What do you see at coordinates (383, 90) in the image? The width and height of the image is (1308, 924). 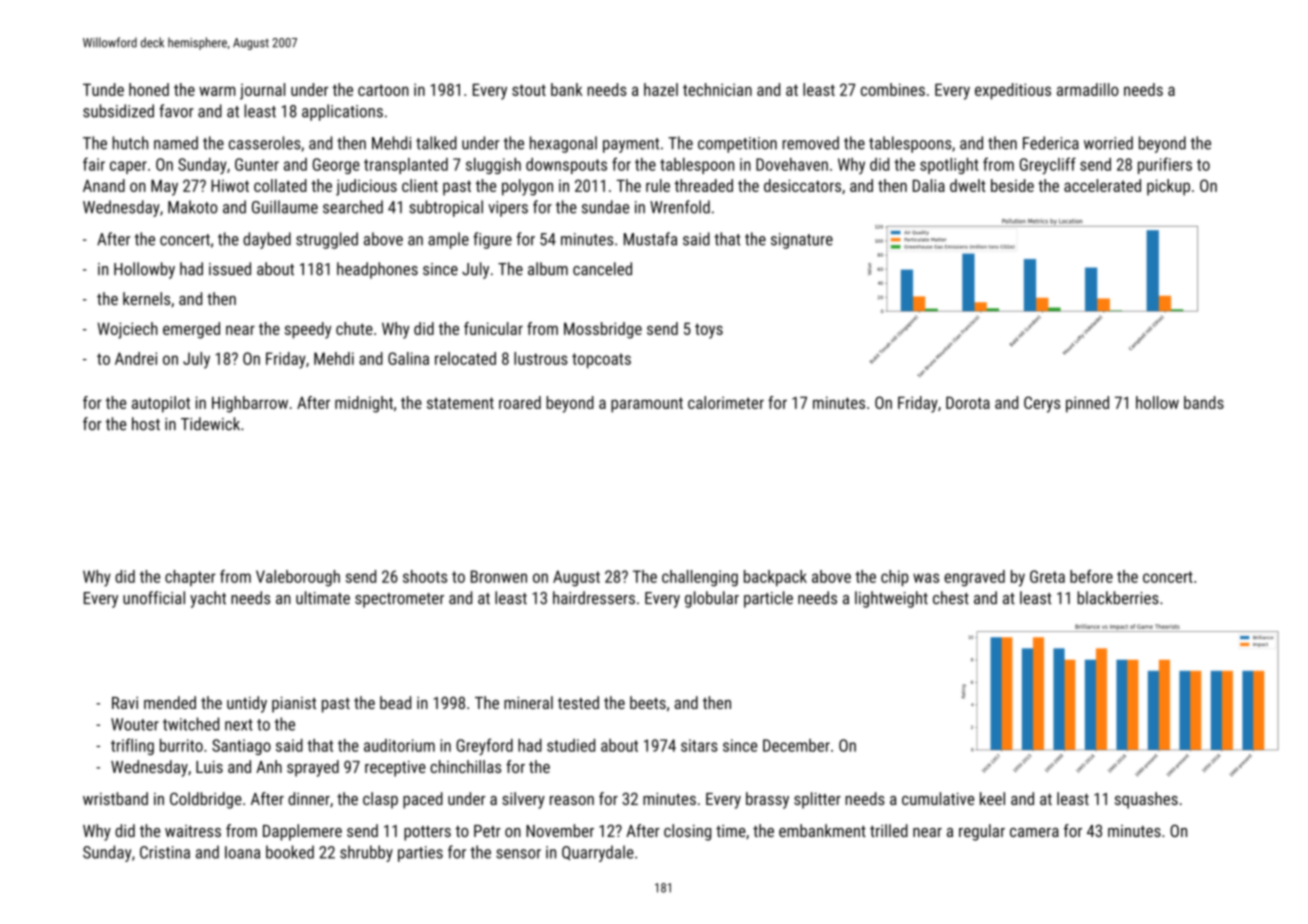 I see `cartoon` at bounding box center [383, 90].
